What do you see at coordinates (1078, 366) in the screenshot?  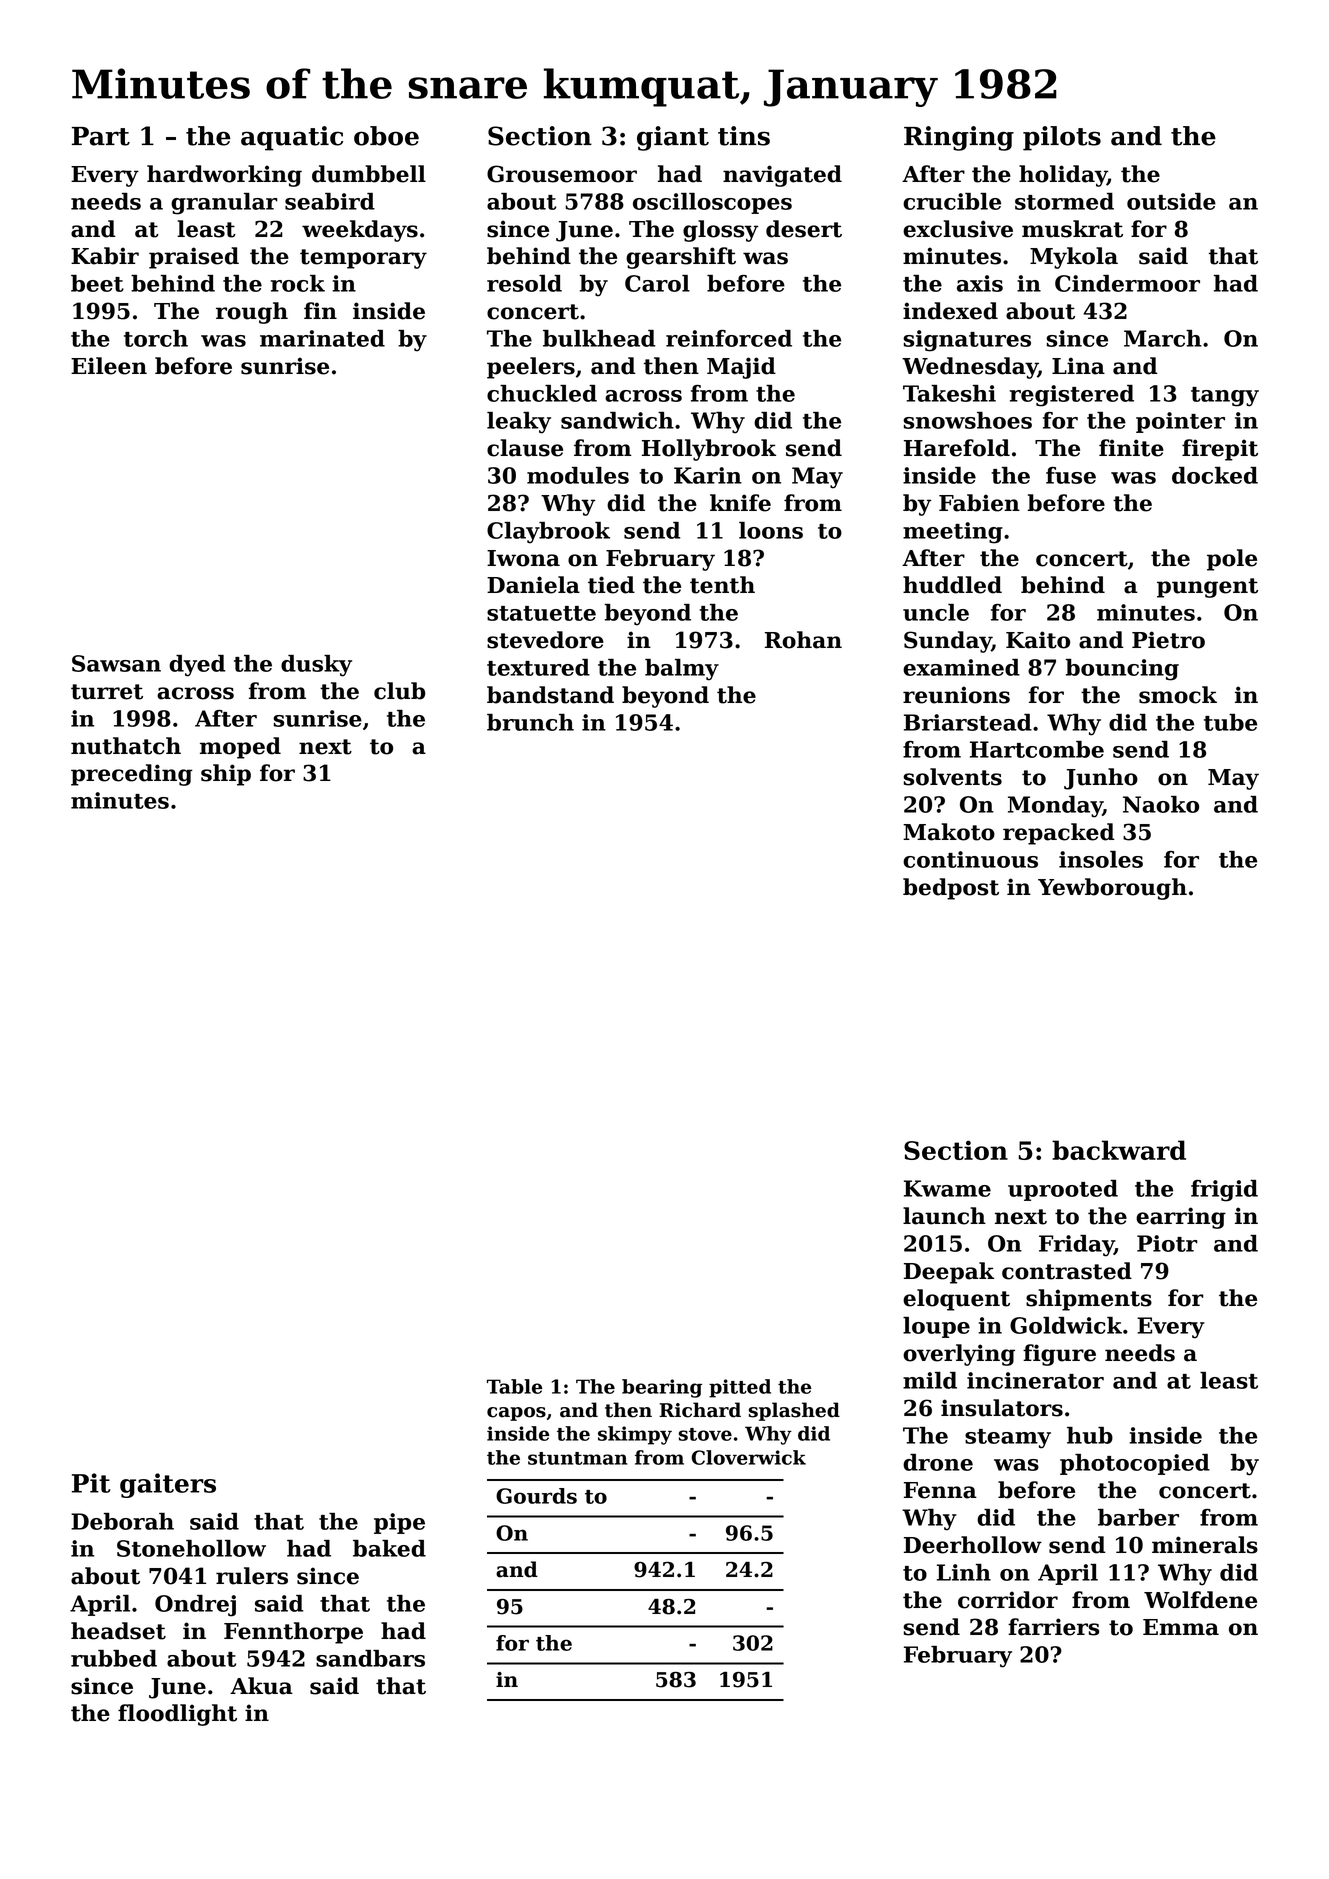 I see `Lina` at bounding box center [1078, 366].
